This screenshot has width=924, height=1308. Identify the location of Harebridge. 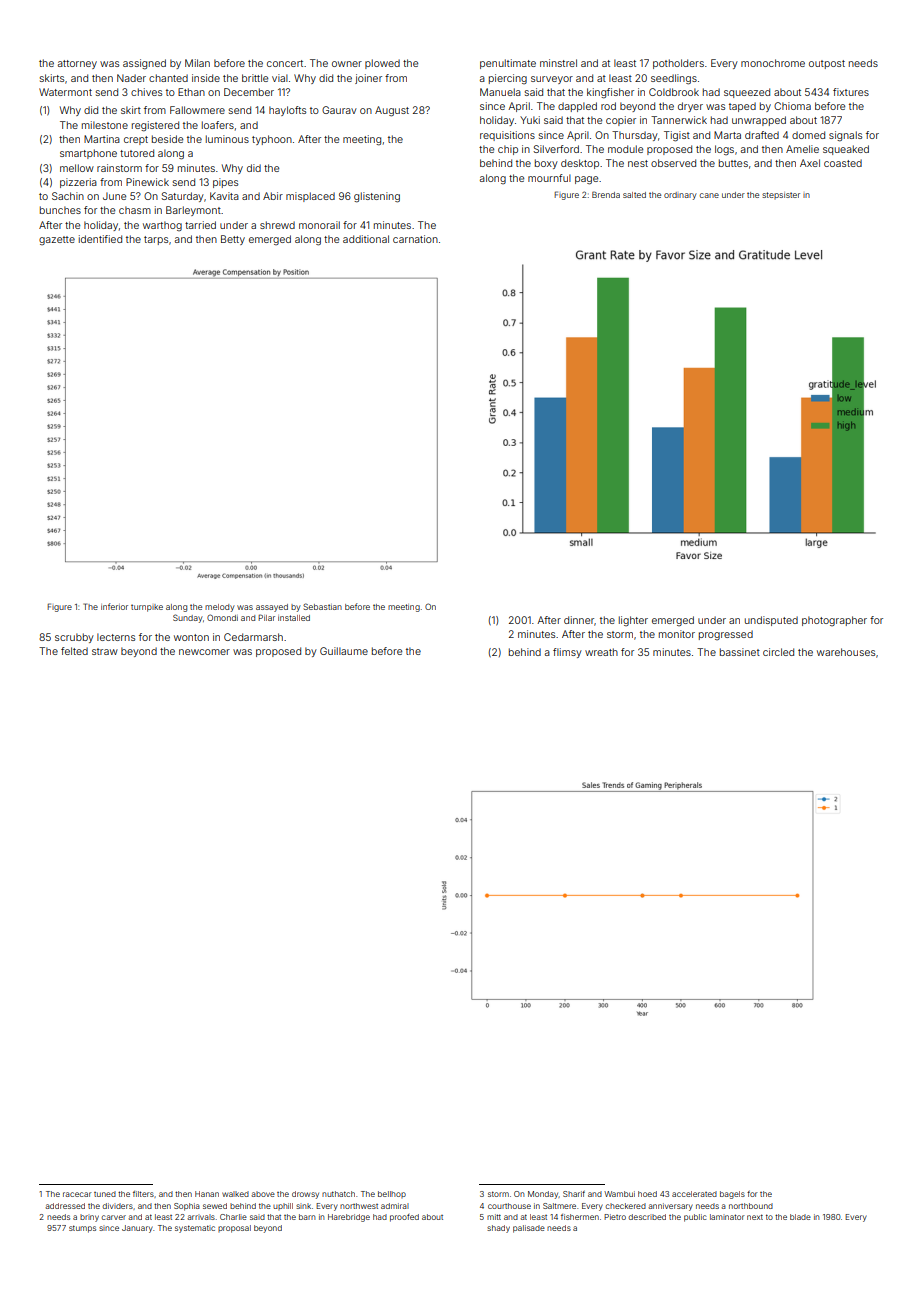
(349, 1218).
